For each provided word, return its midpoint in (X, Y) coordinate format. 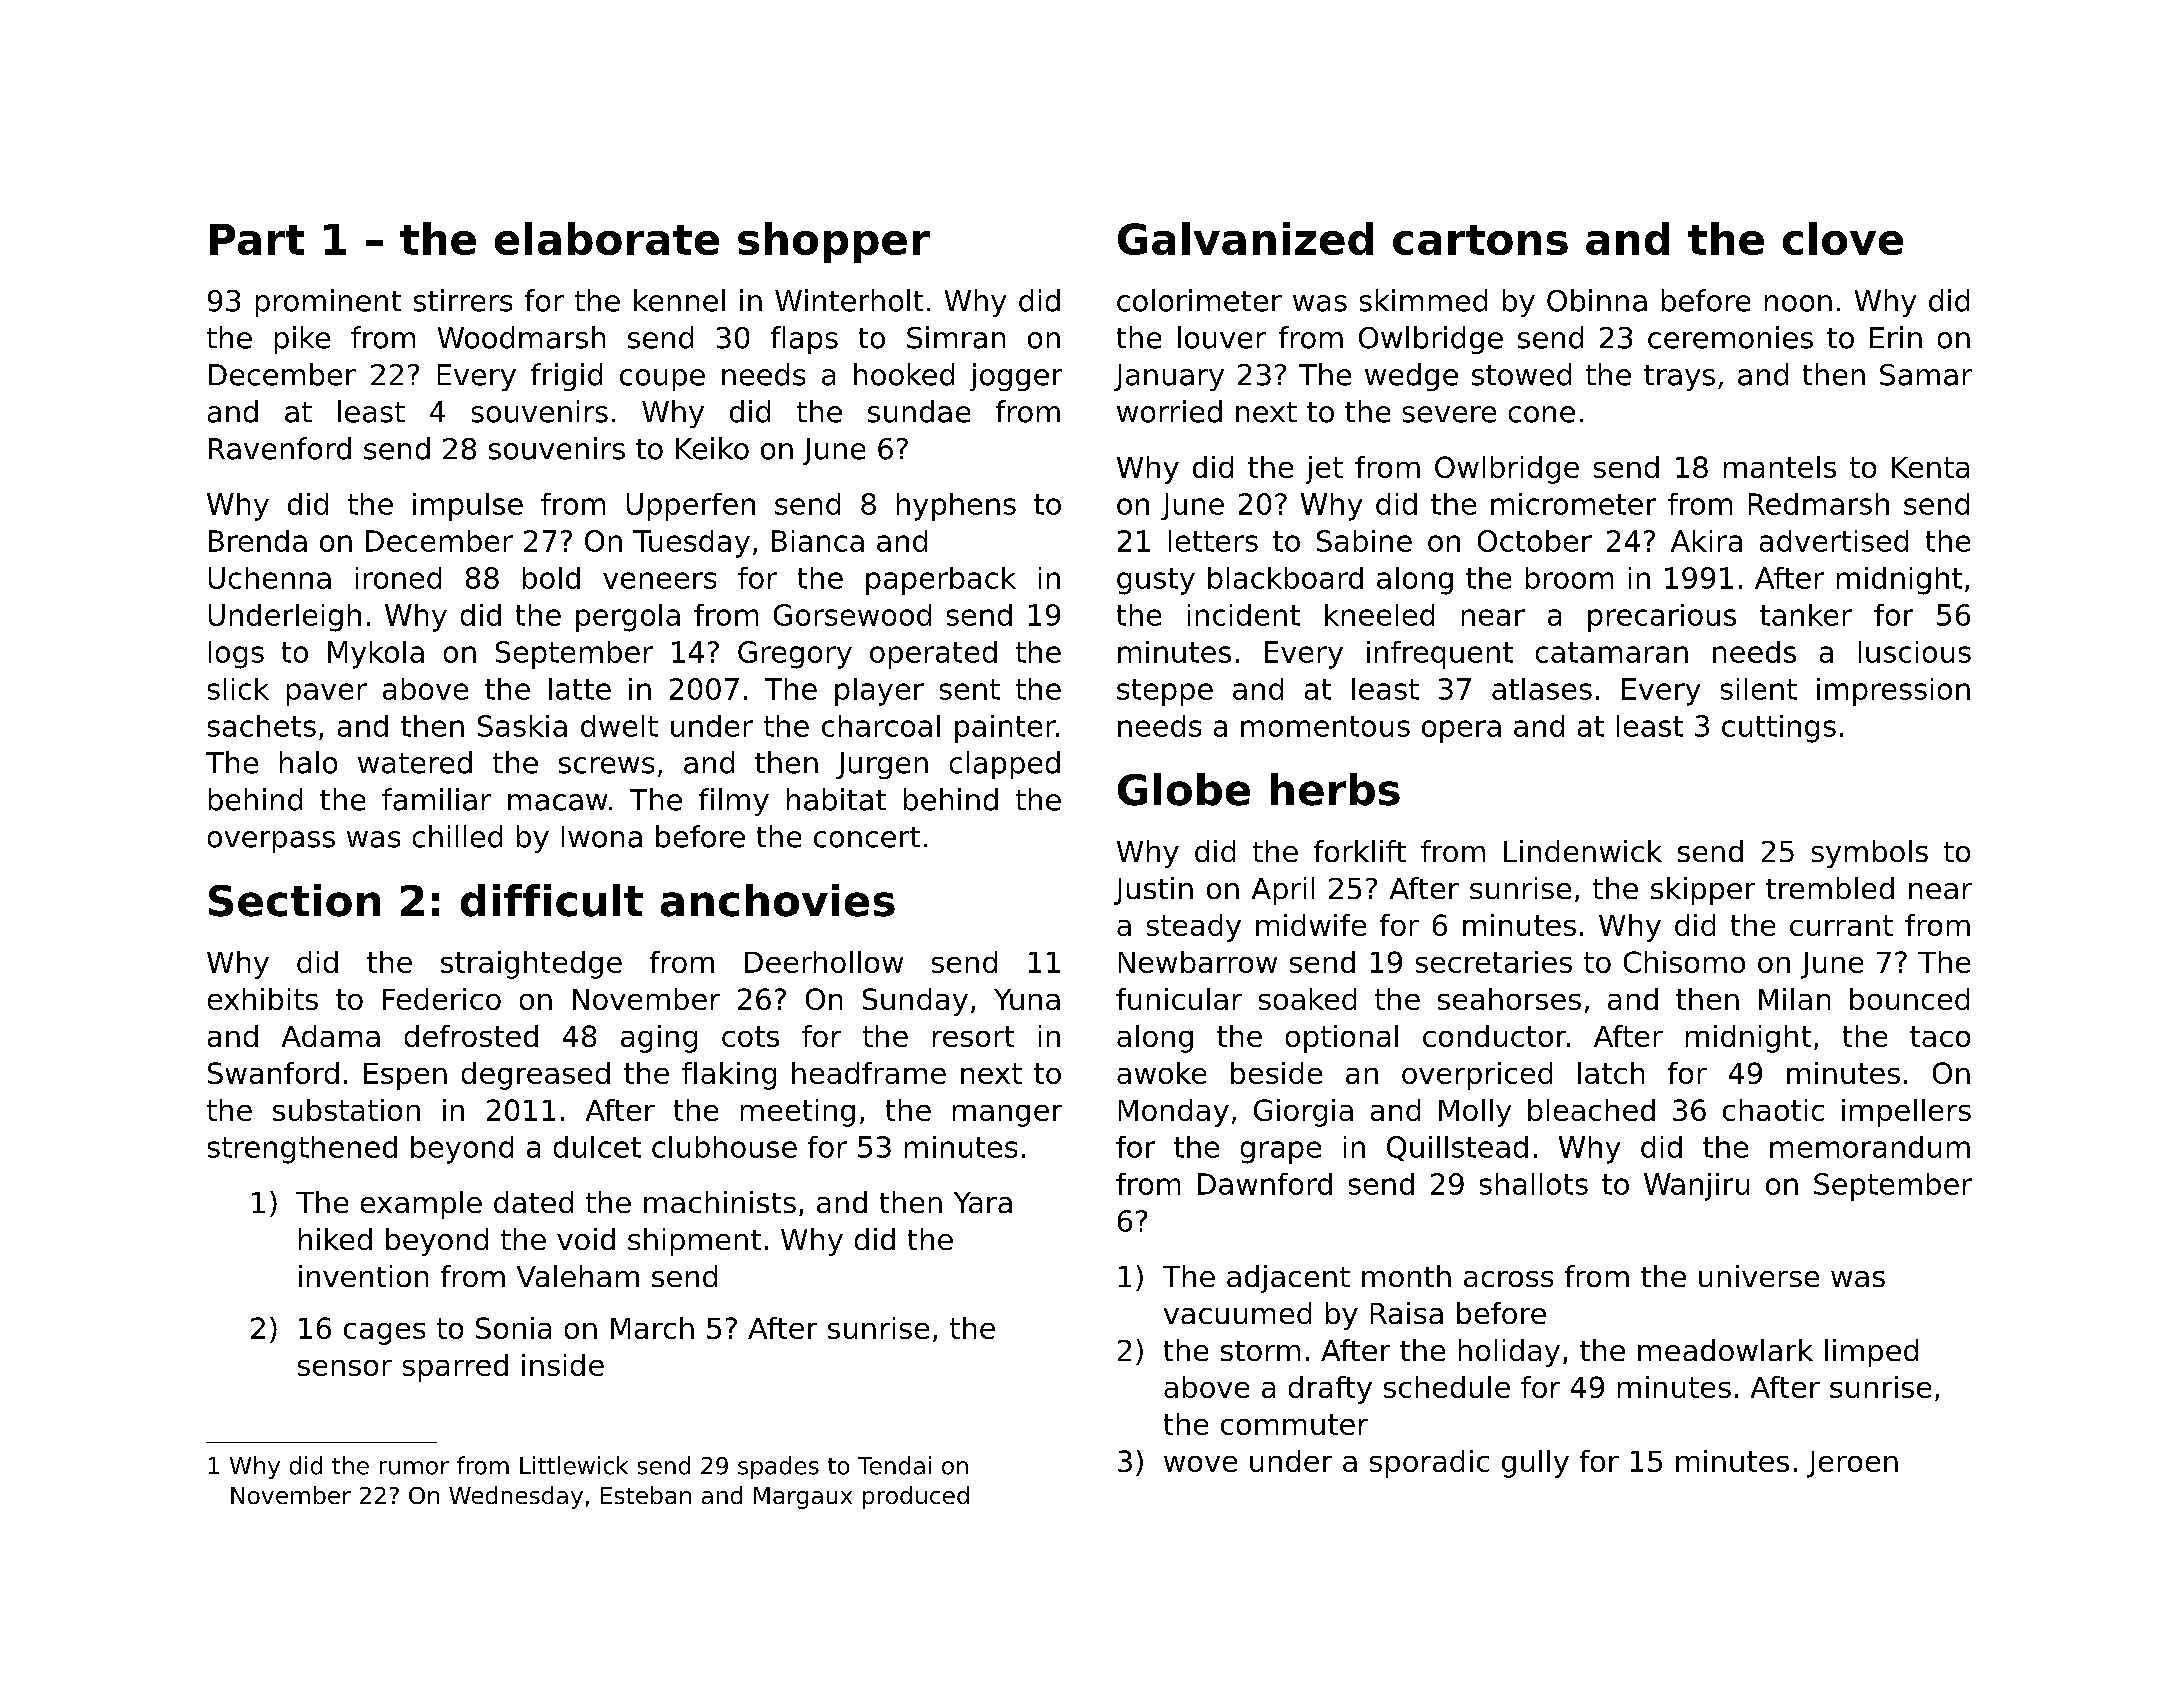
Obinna (1597, 300)
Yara (983, 1202)
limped (1871, 1353)
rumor (414, 1468)
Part (257, 239)
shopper (834, 242)
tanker (1806, 615)
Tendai (894, 1465)
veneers (659, 580)
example (421, 1205)
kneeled (1379, 615)
